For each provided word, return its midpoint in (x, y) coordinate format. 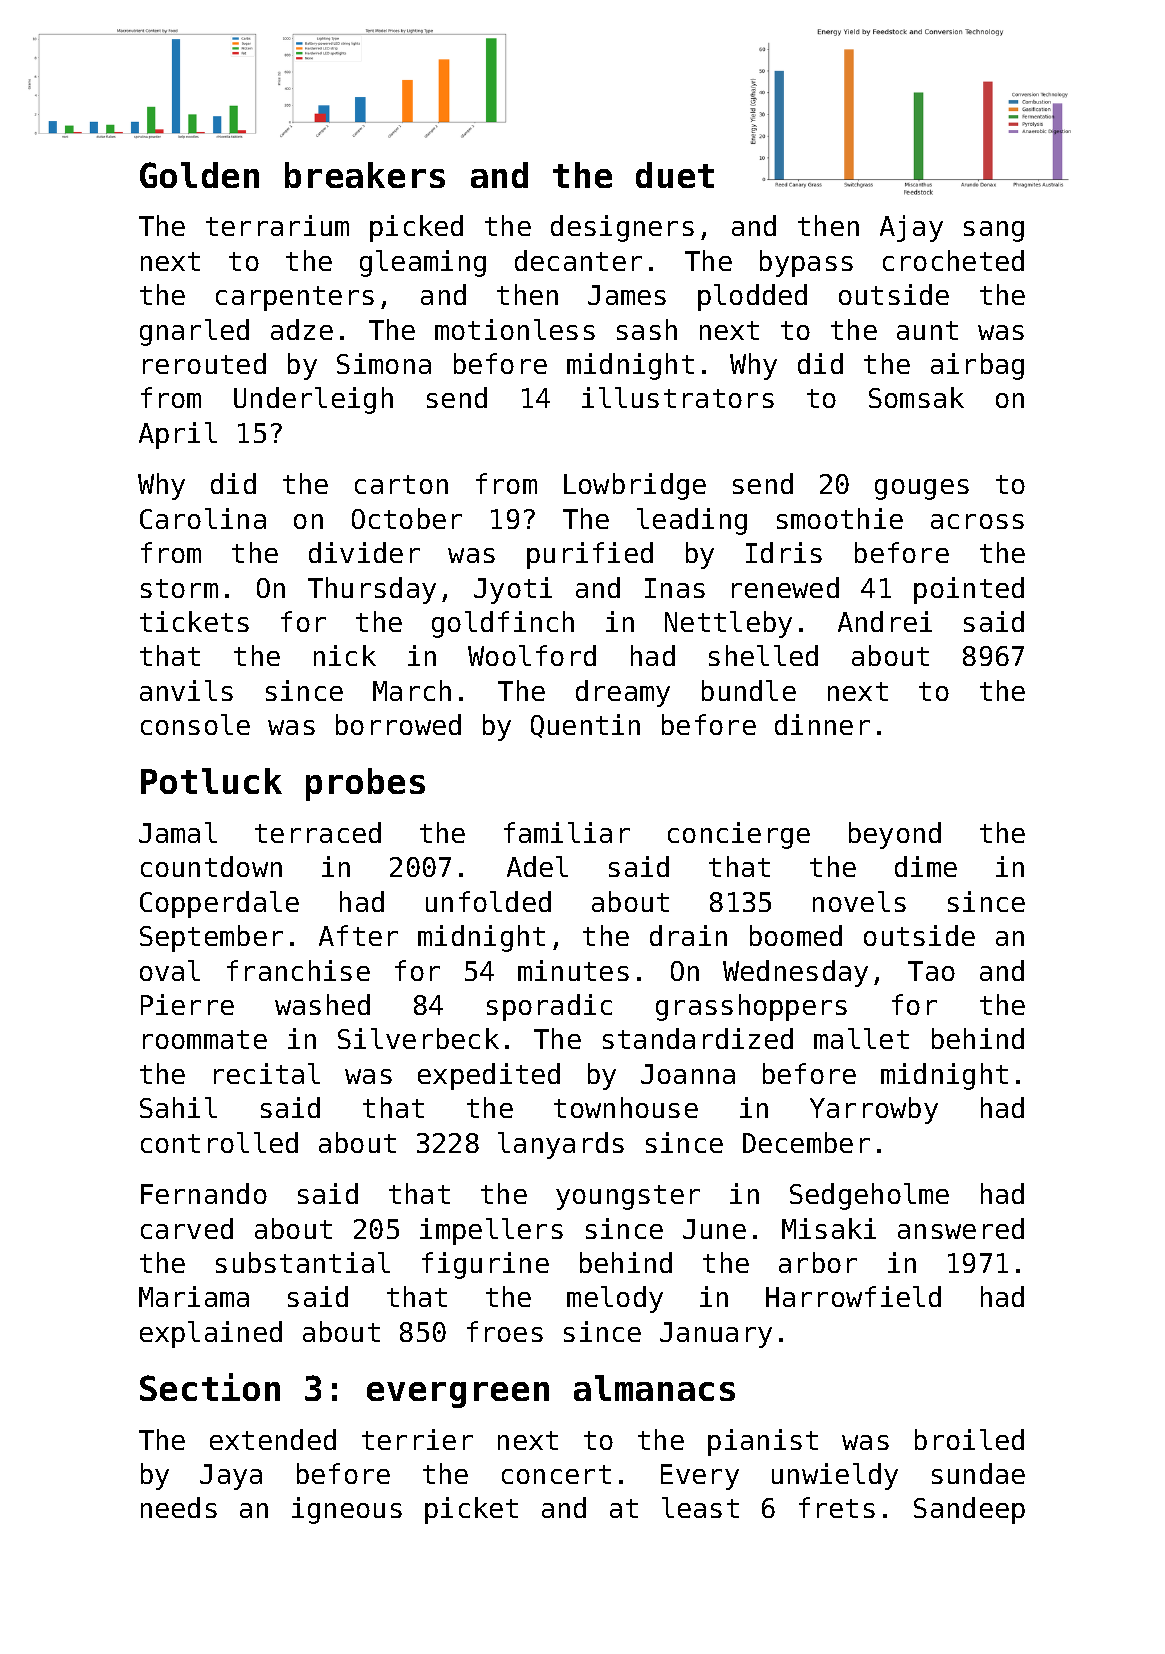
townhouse (626, 1107)
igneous (347, 1510)
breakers (365, 175)
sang (994, 231)
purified (590, 555)
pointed (969, 590)
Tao (931, 971)
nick (345, 655)
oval (170, 970)
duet (675, 175)
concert (556, 1474)
